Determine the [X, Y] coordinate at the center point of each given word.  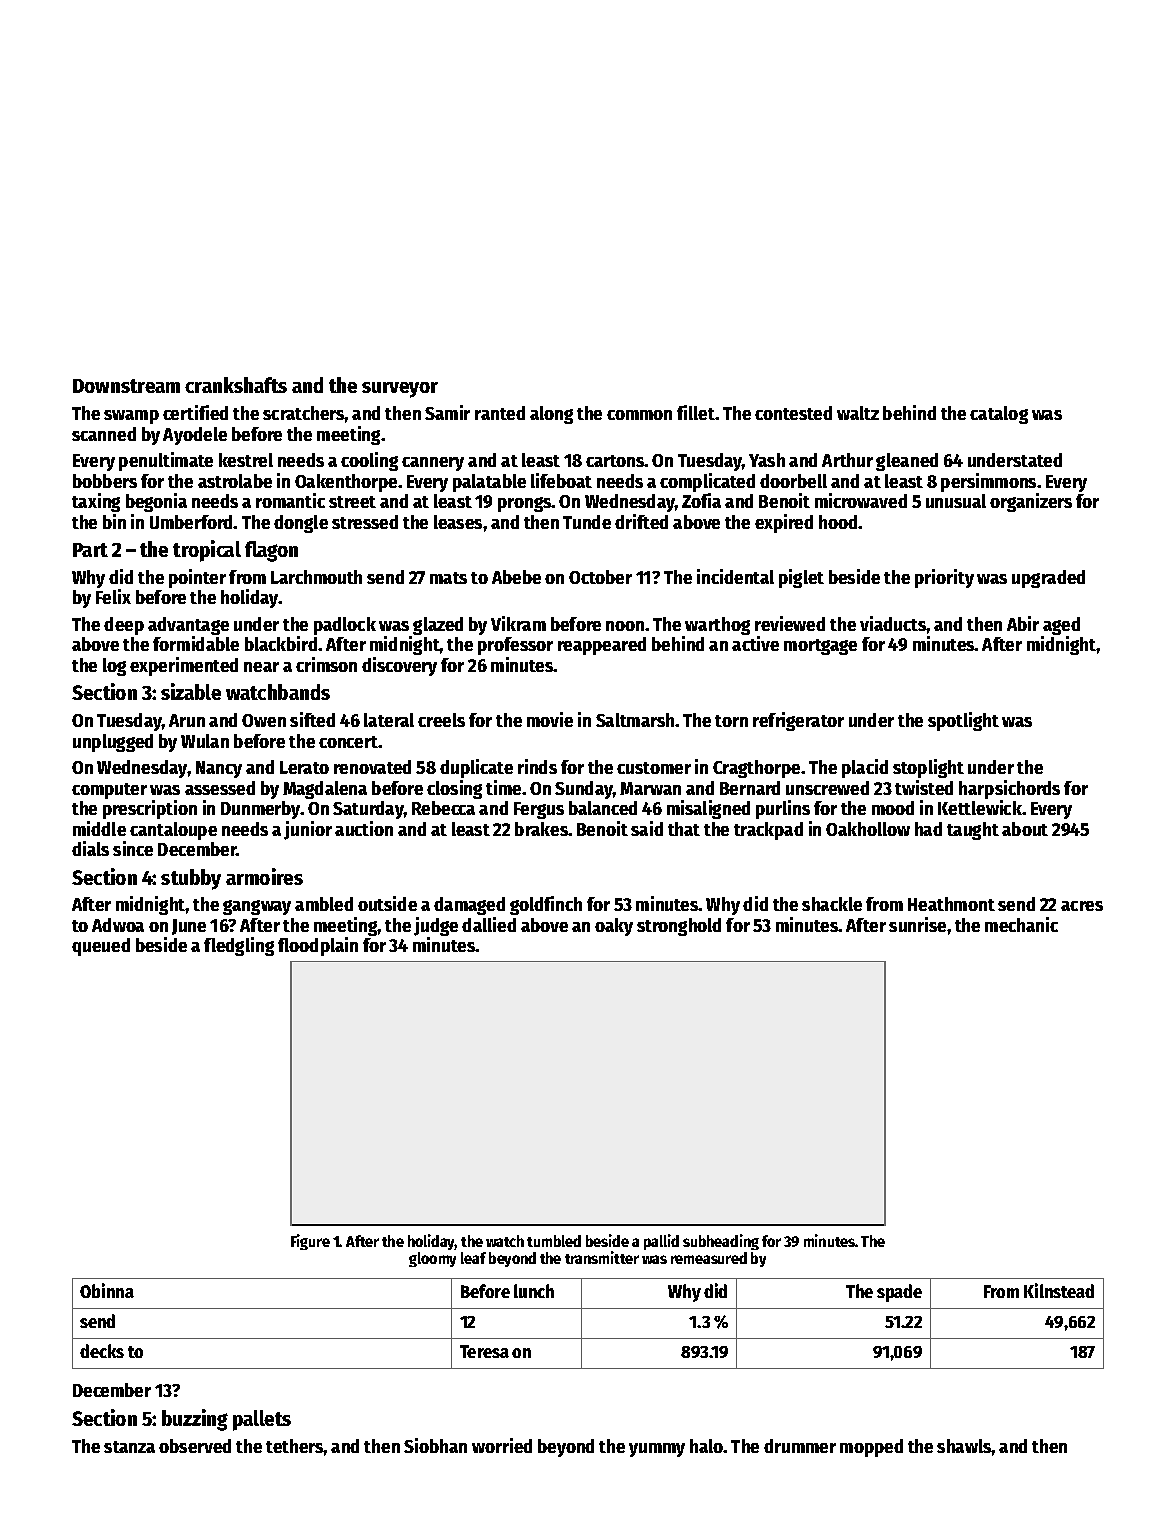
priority [944, 578]
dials [90, 848]
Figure [310, 1242]
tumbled [554, 1241]
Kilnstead [1059, 1290]
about [1025, 829]
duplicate [476, 768]
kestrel [246, 460]
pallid [661, 1242]
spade [899, 1293]
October [600, 577]
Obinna [107, 1290]
